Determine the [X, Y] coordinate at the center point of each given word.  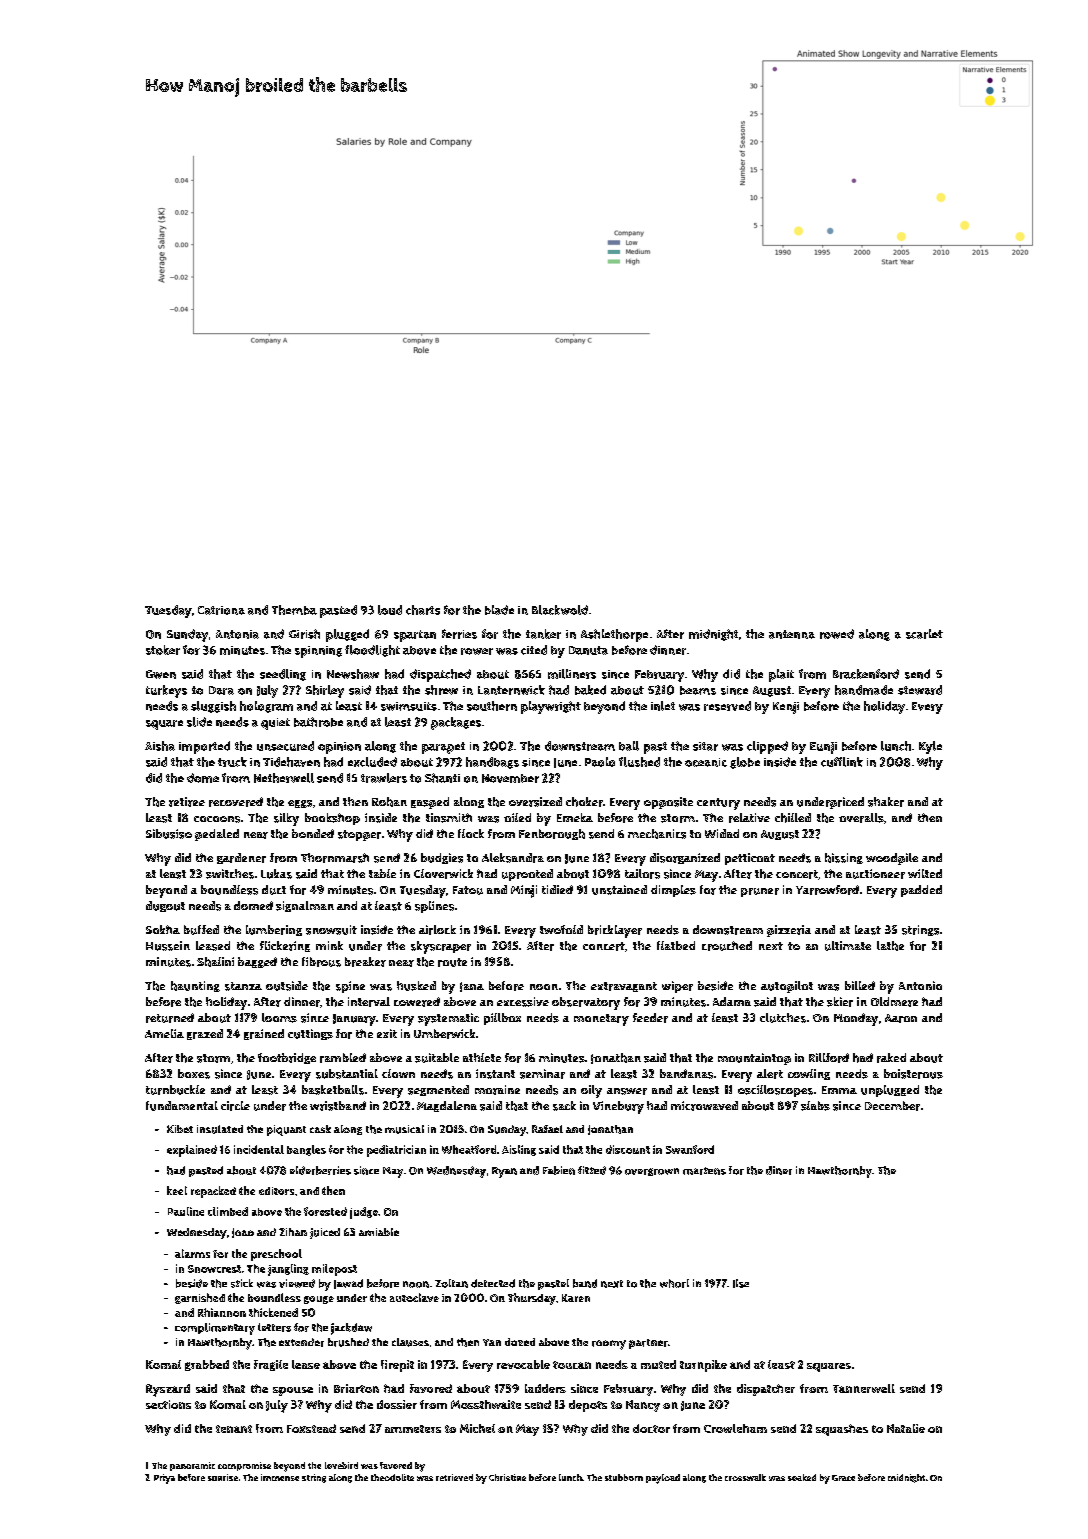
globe [745, 763]
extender [301, 1342]
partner [648, 1344]
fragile [271, 1365]
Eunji [823, 748]
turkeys [166, 691]
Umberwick [444, 1034]
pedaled [217, 835]
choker [584, 802]
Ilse [741, 1283]
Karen [576, 1298]
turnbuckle [175, 1090]
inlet [663, 706]
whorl [674, 1283]
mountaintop [754, 1059]
